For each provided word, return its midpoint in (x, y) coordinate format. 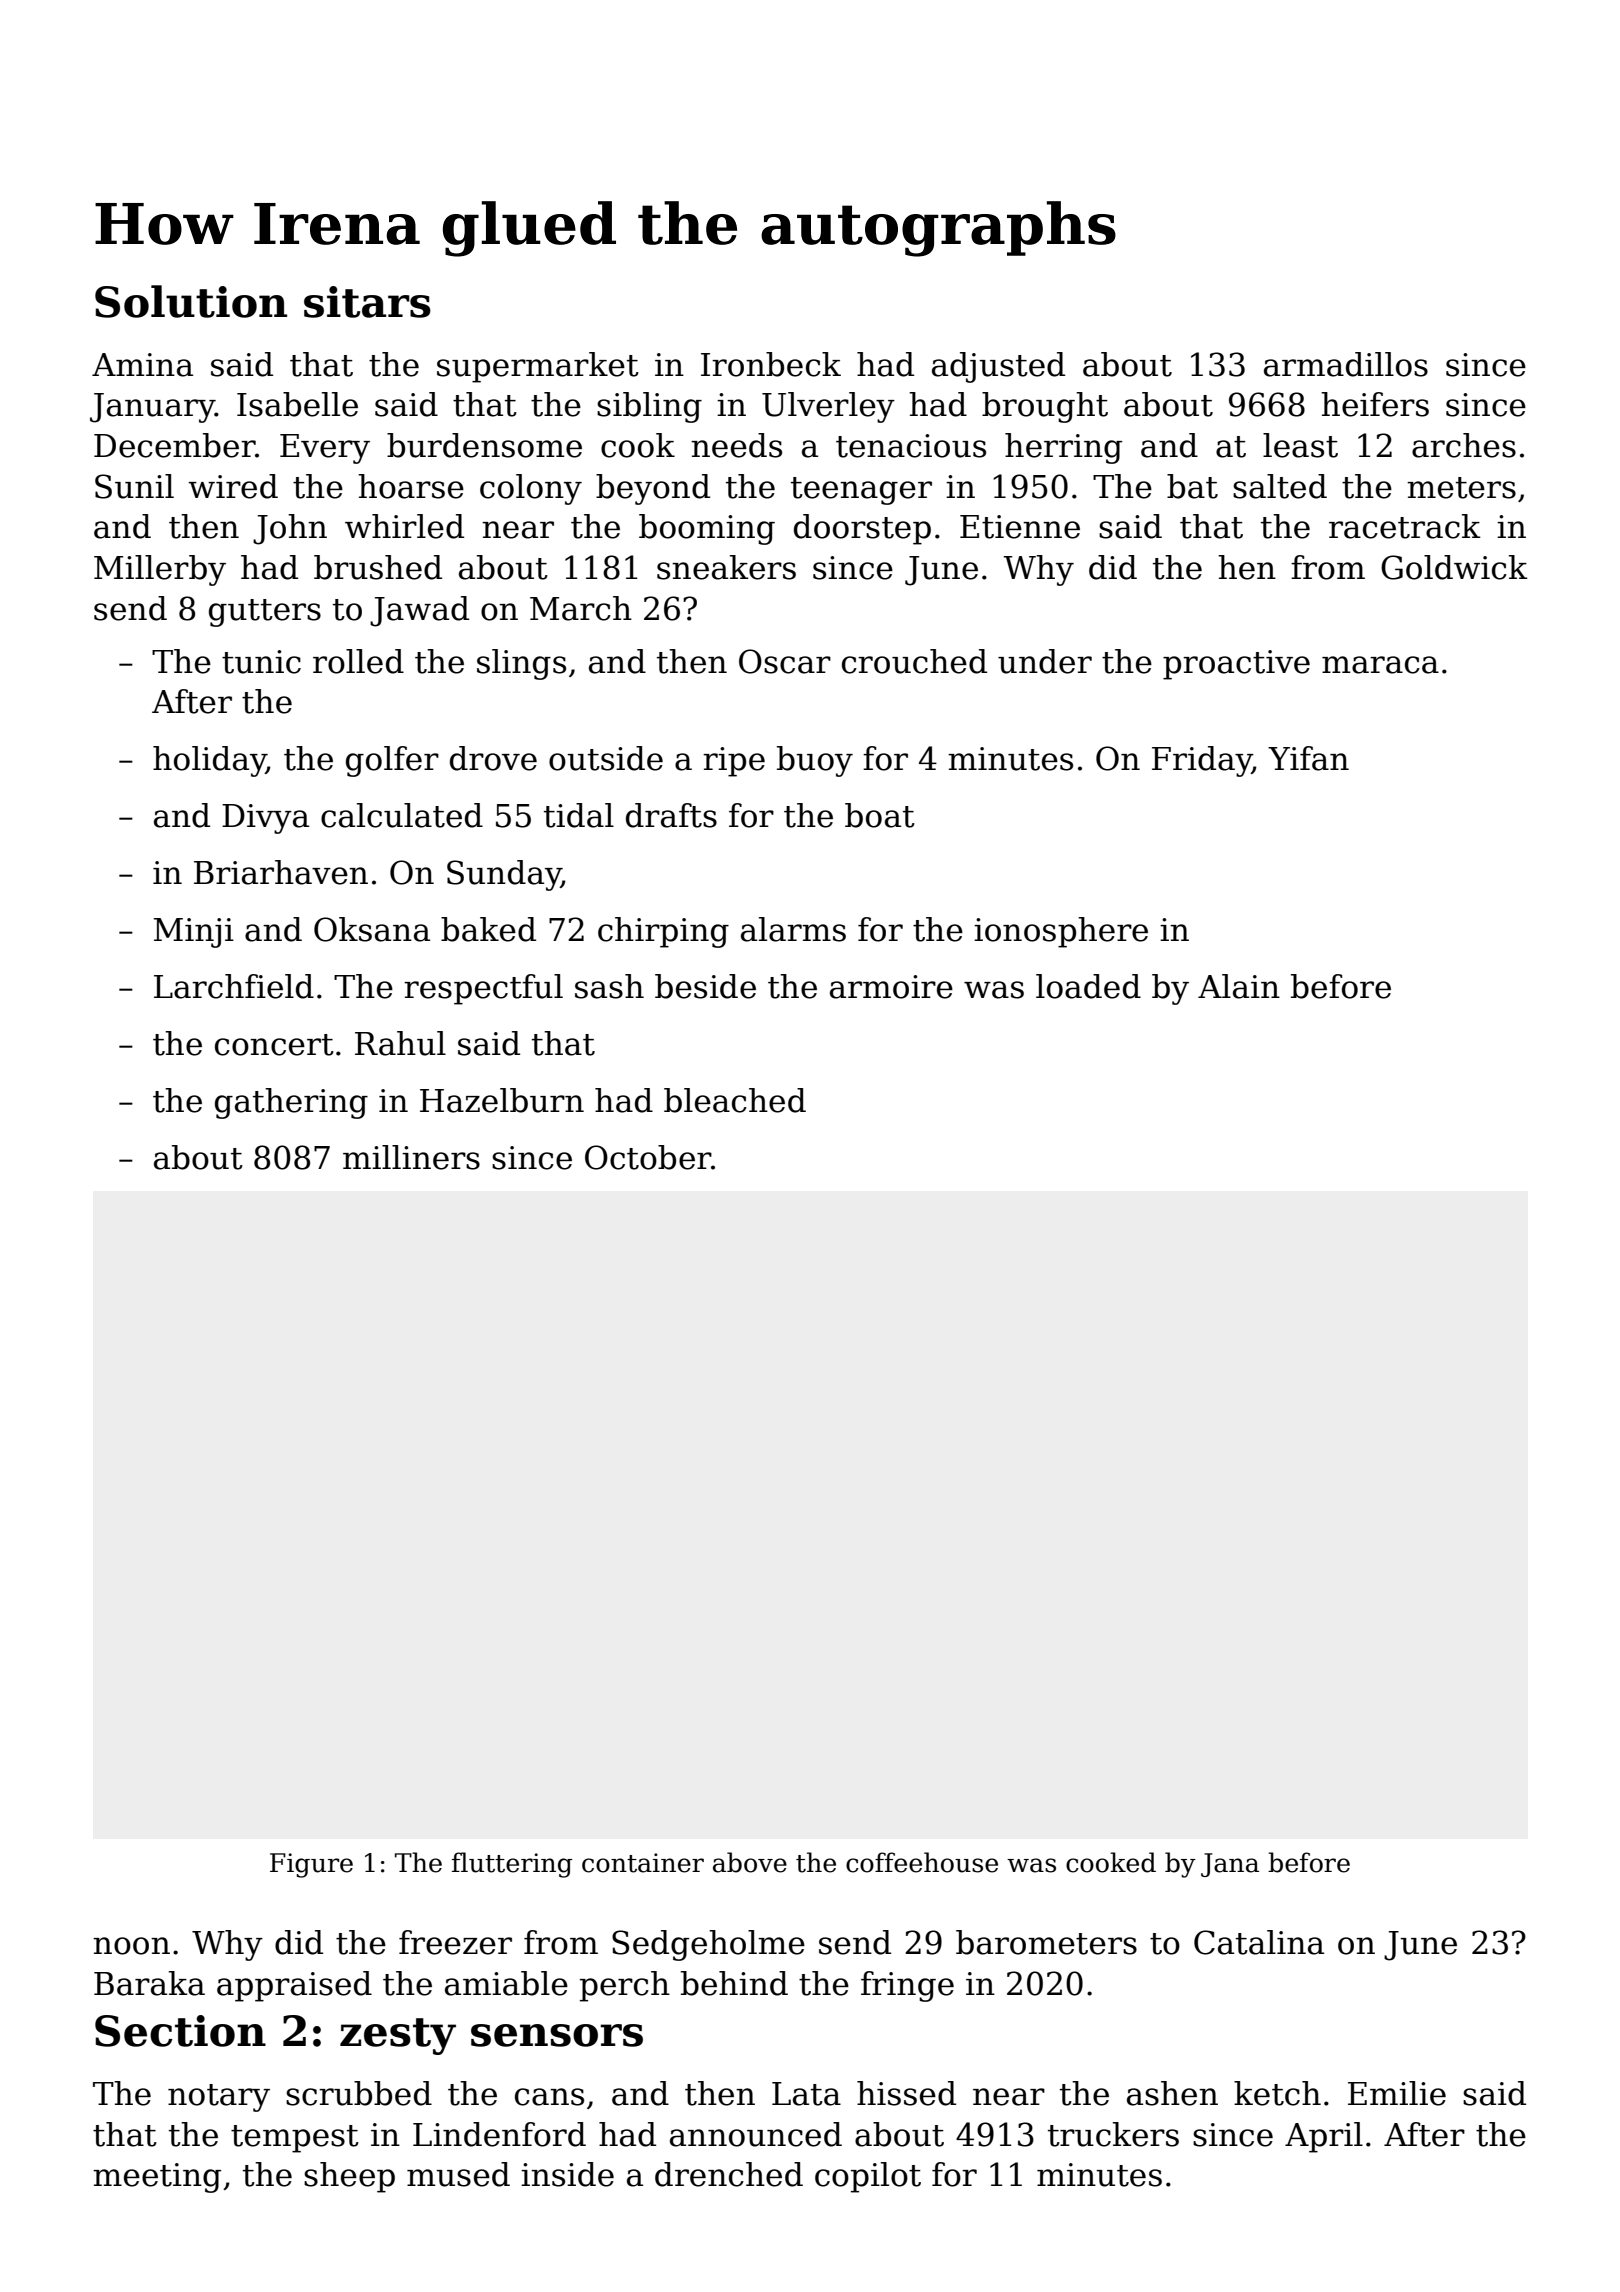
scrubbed (359, 2093)
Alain (1239, 986)
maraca (1380, 665)
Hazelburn (502, 1100)
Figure (311, 1865)
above (750, 1862)
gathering (291, 1103)
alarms (793, 929)
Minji (194, 933)
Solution (191, 301)
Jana (1230, 1865)
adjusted (998, 367)
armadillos (1346, 364)
